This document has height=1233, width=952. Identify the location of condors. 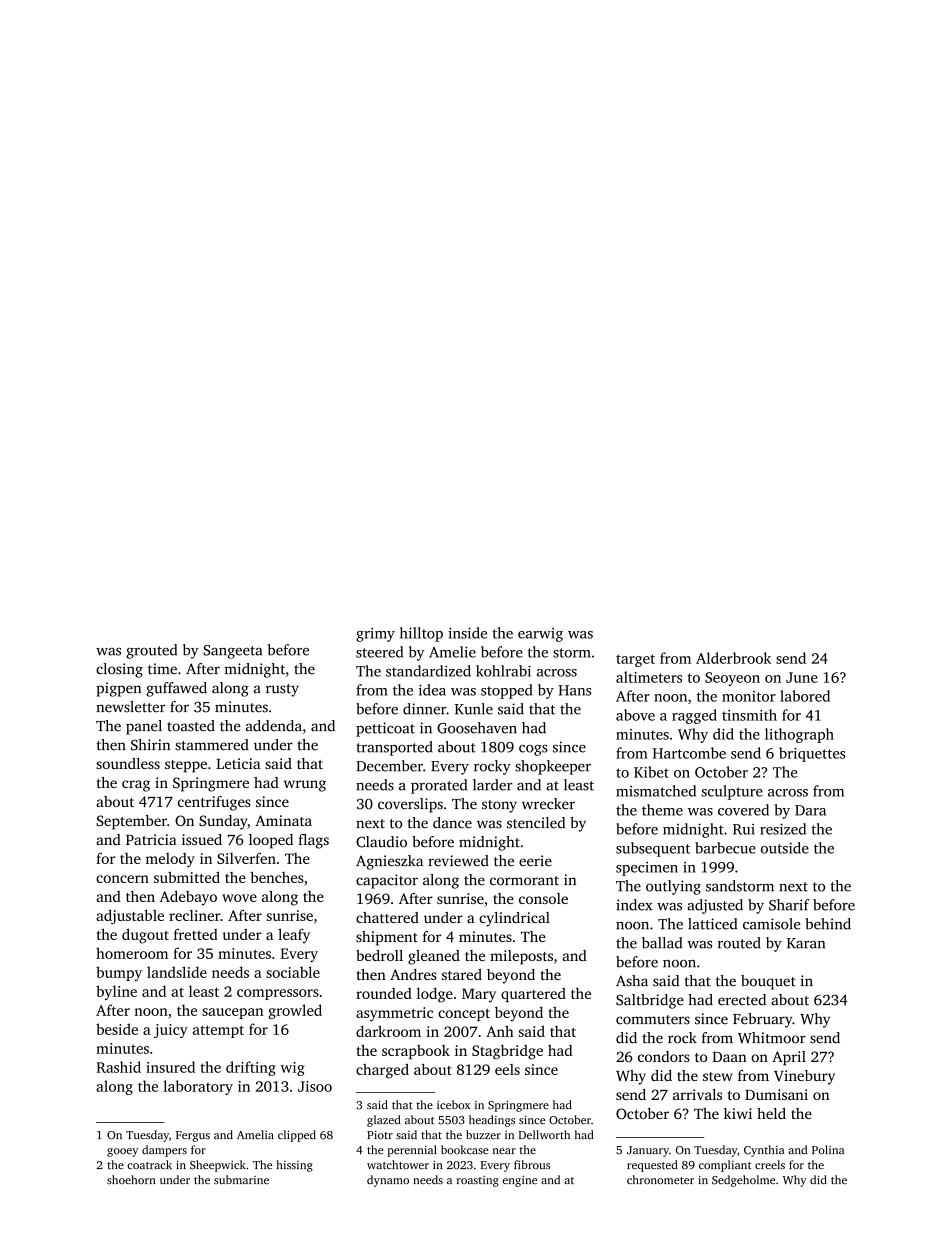
(664, 1056).
